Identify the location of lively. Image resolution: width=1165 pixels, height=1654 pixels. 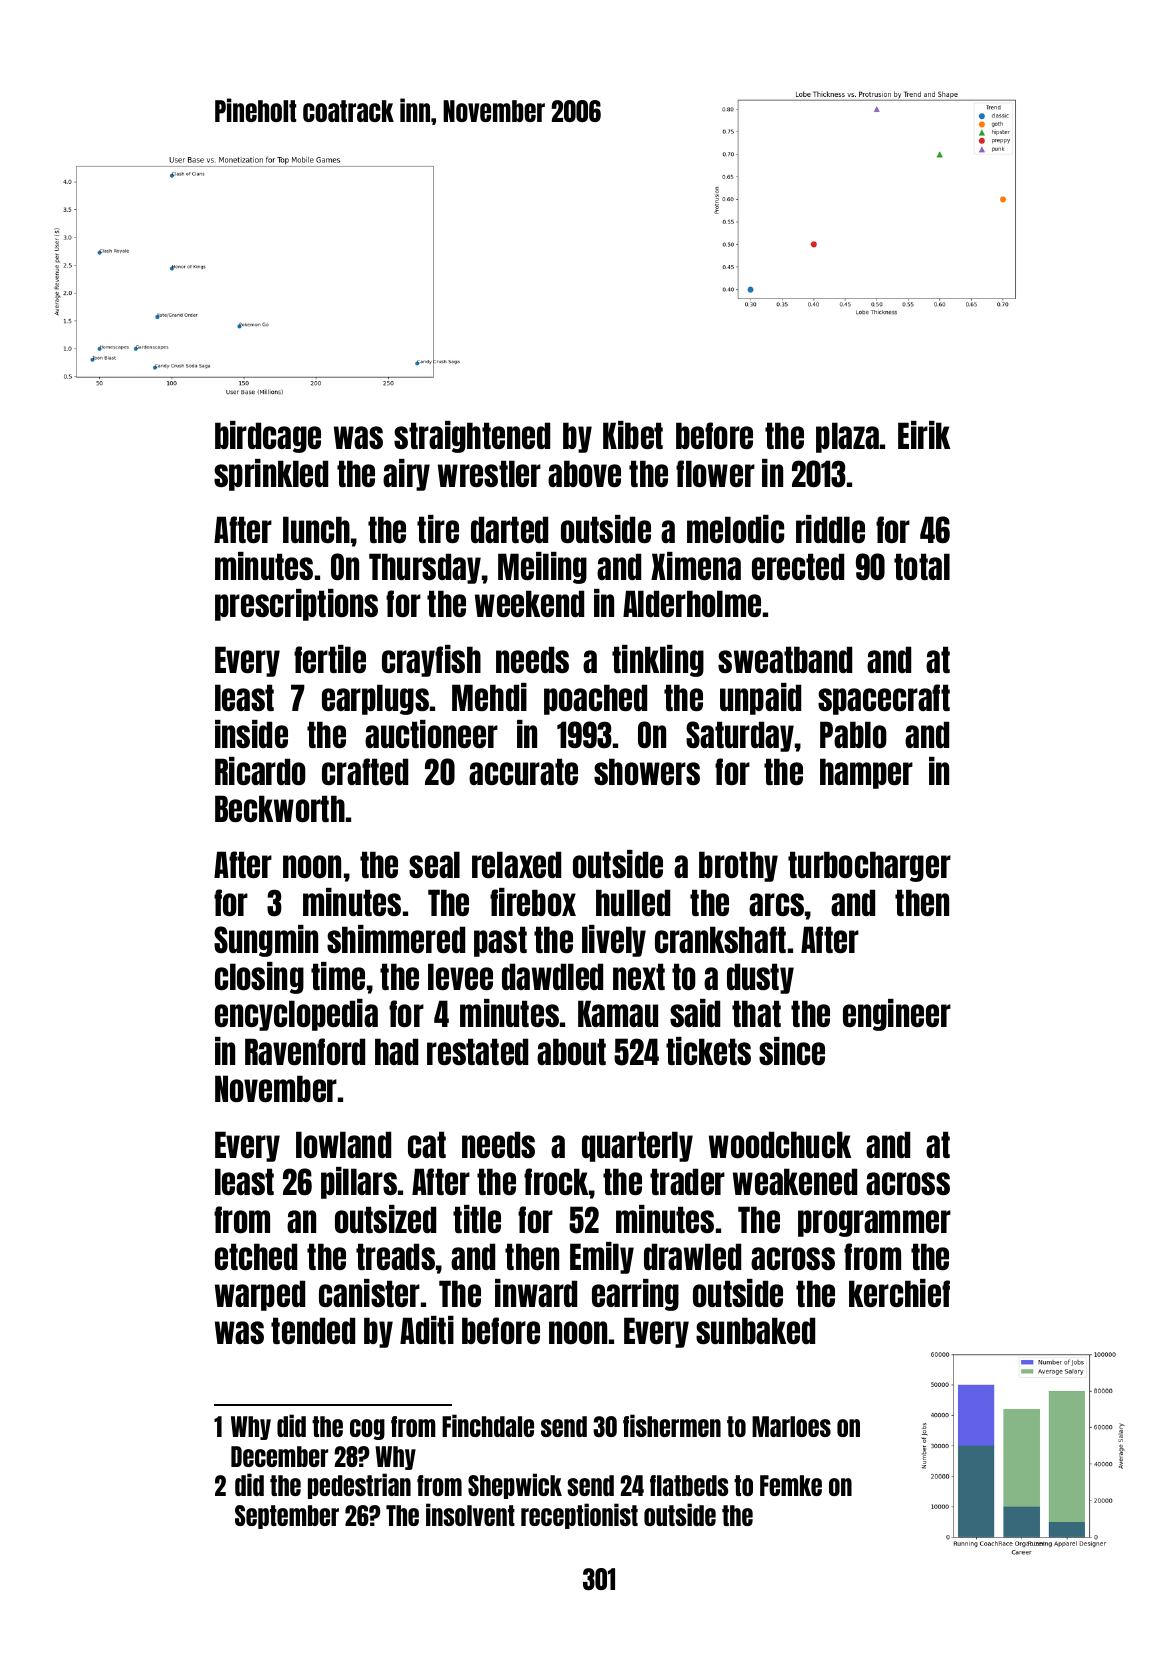
(614, 941).
